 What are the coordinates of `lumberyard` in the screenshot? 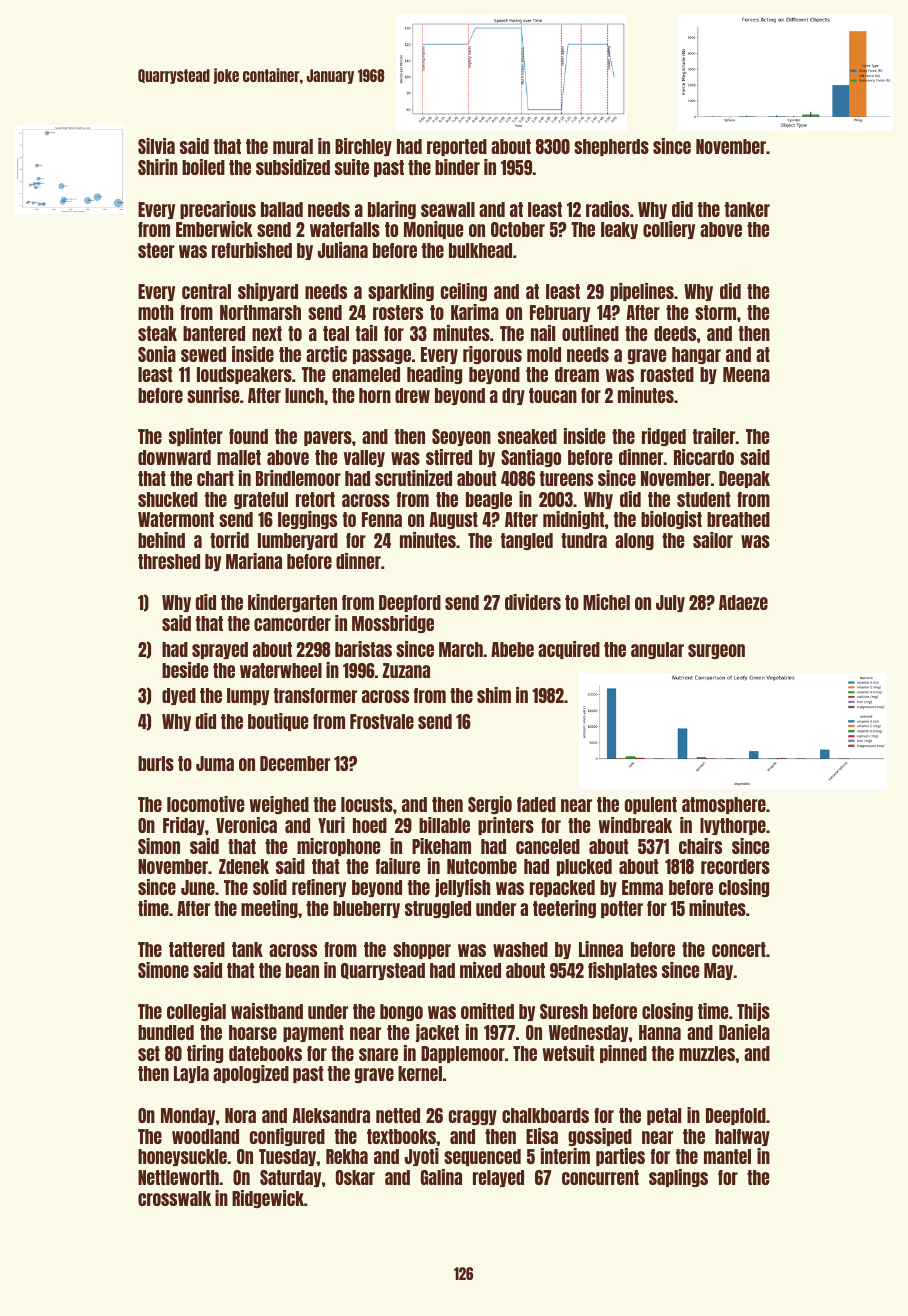 It's located at (298, 541).
